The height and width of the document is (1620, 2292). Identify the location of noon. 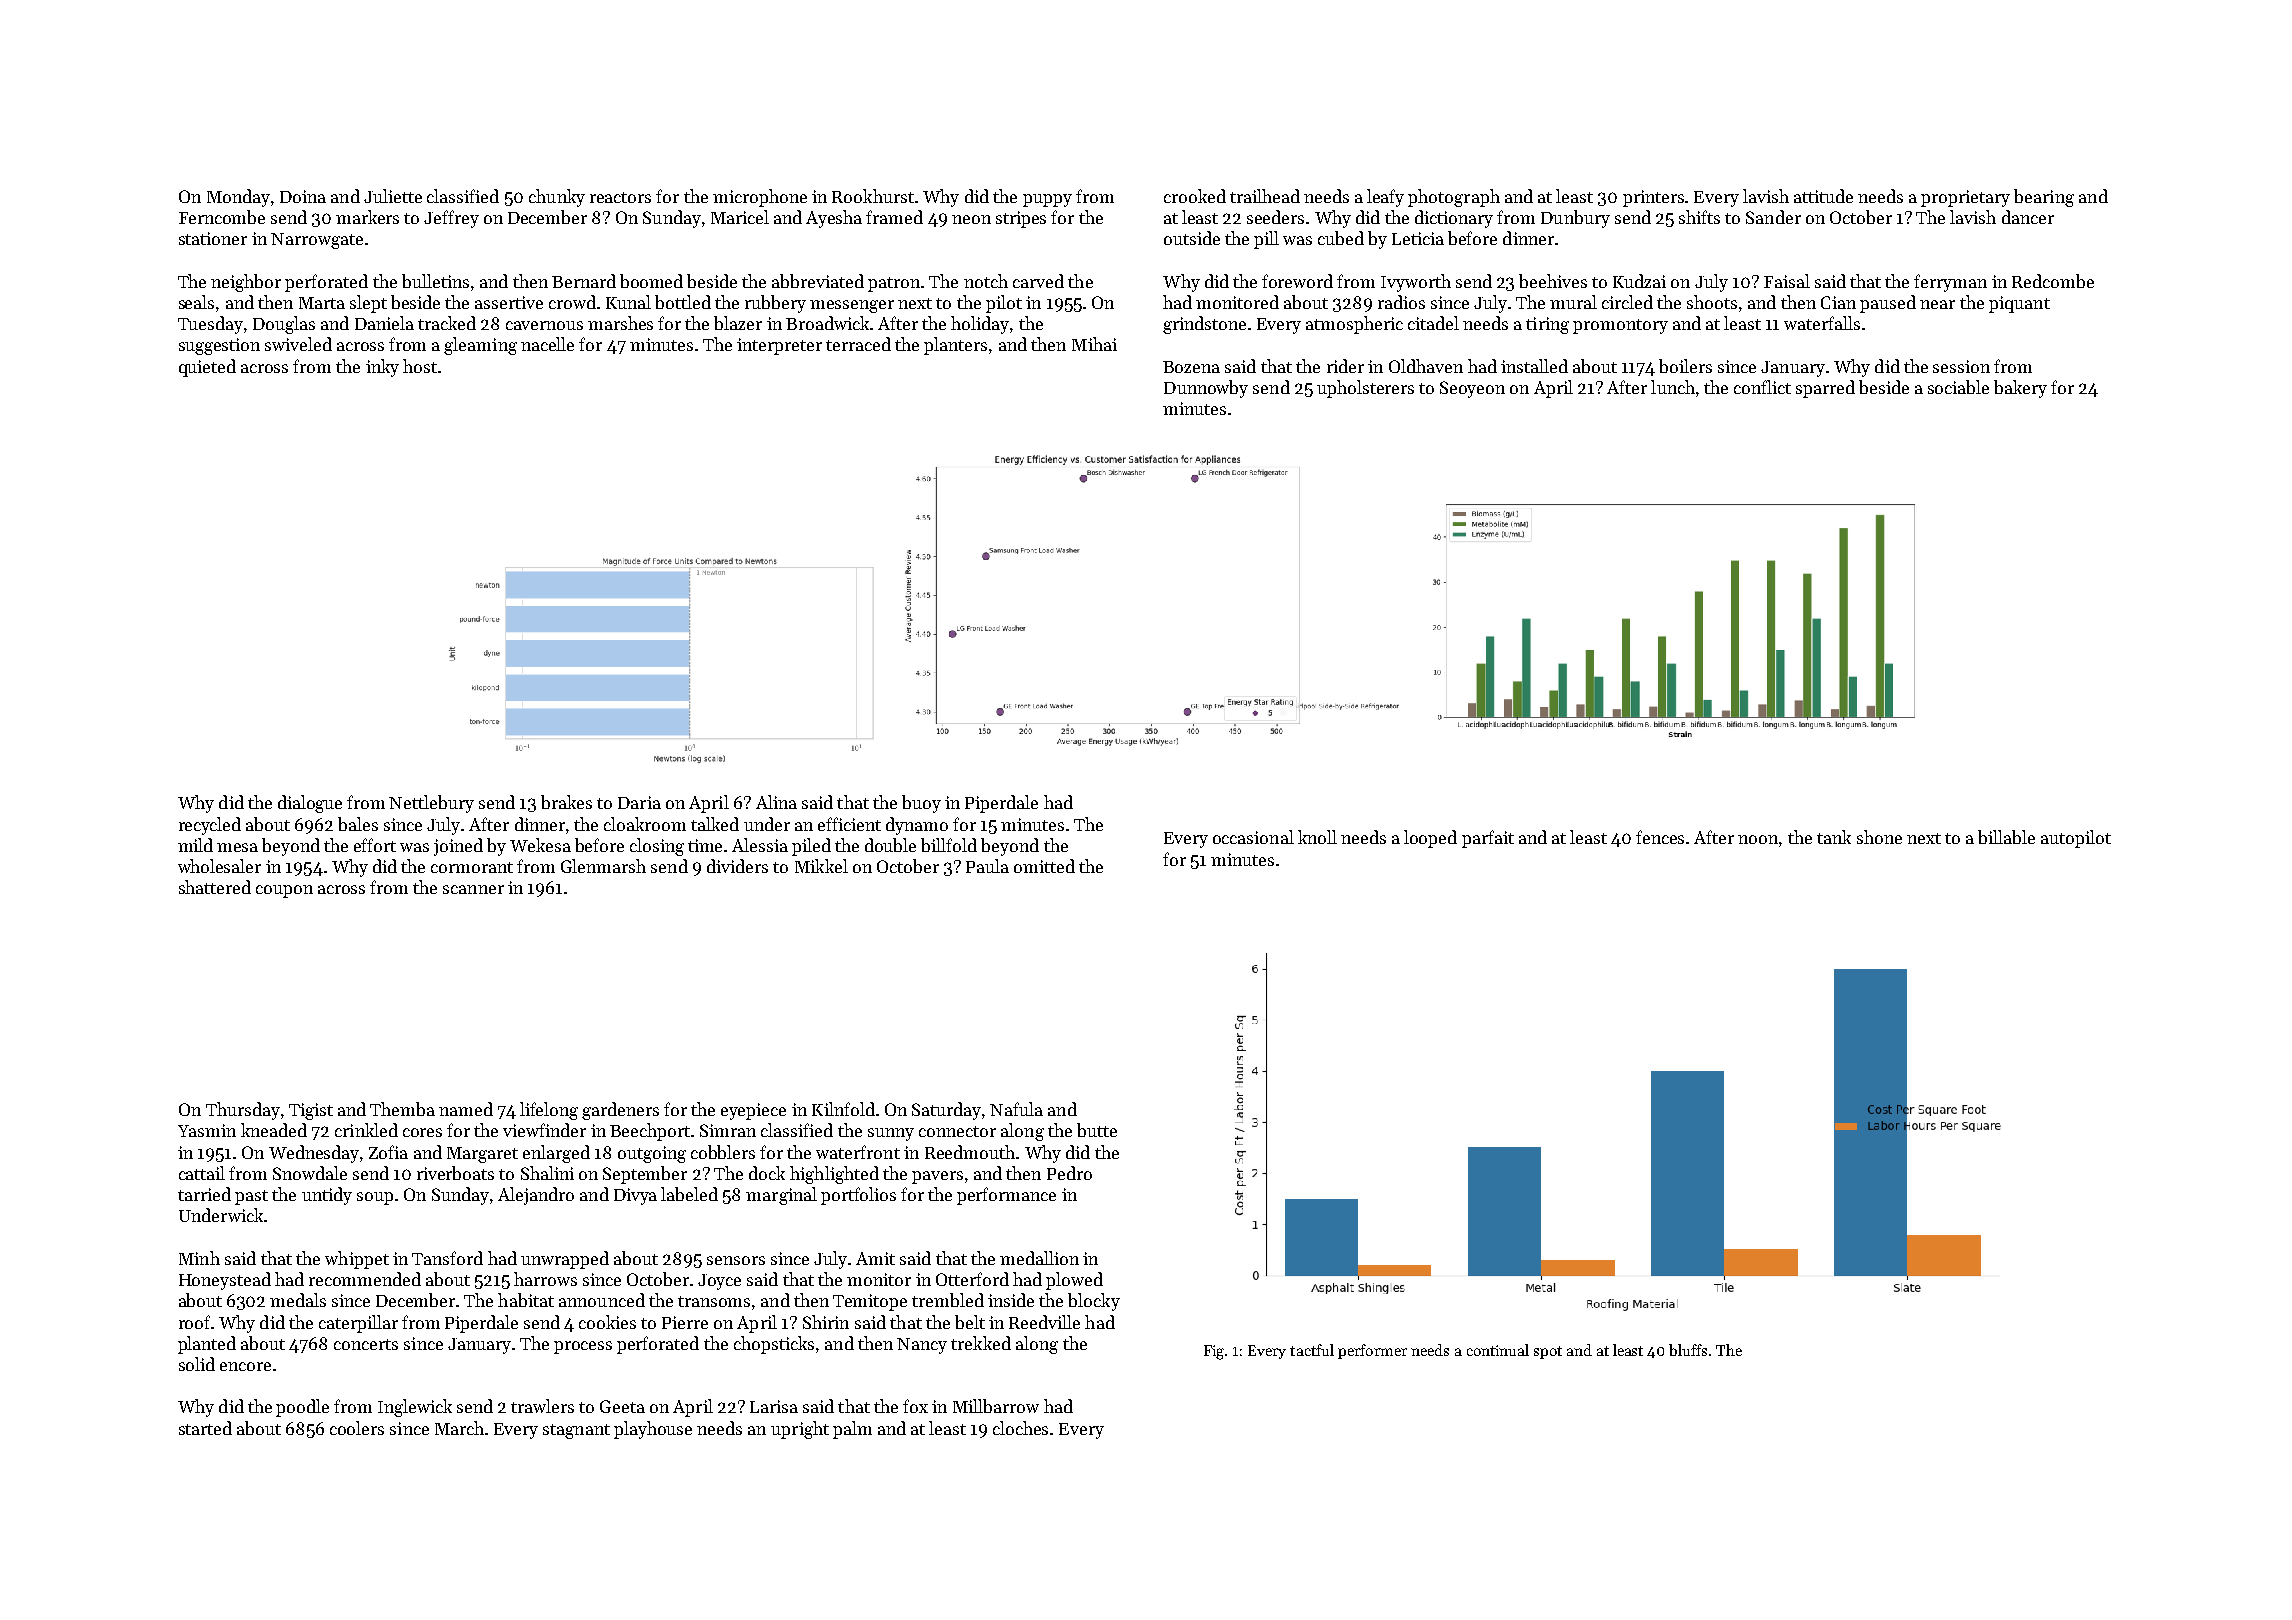
(1758, 839).
